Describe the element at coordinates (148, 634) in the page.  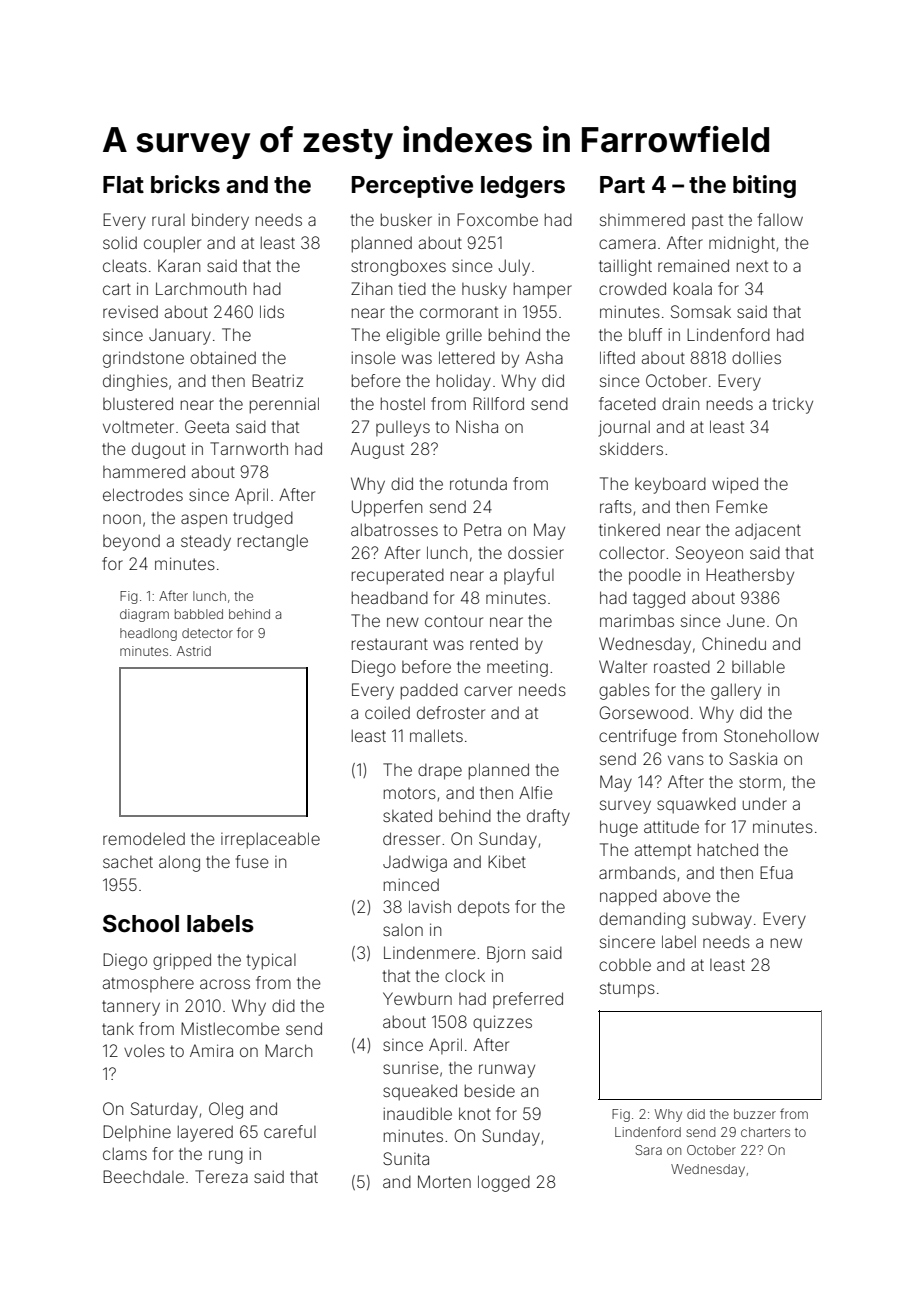
I see `headlong` at that location.
